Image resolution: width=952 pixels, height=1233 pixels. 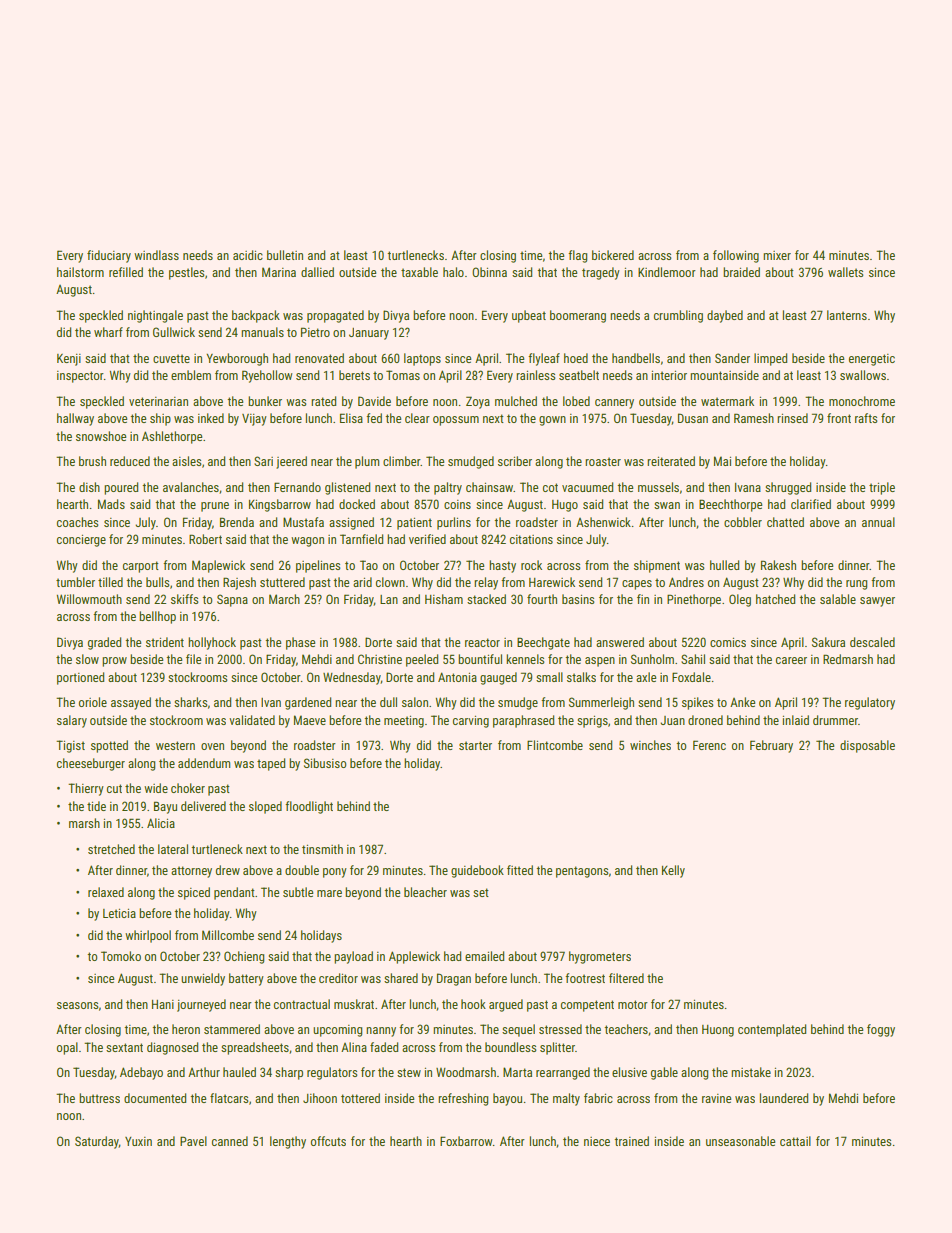 I want to click on avalanches, so click(x=191, y=487).
